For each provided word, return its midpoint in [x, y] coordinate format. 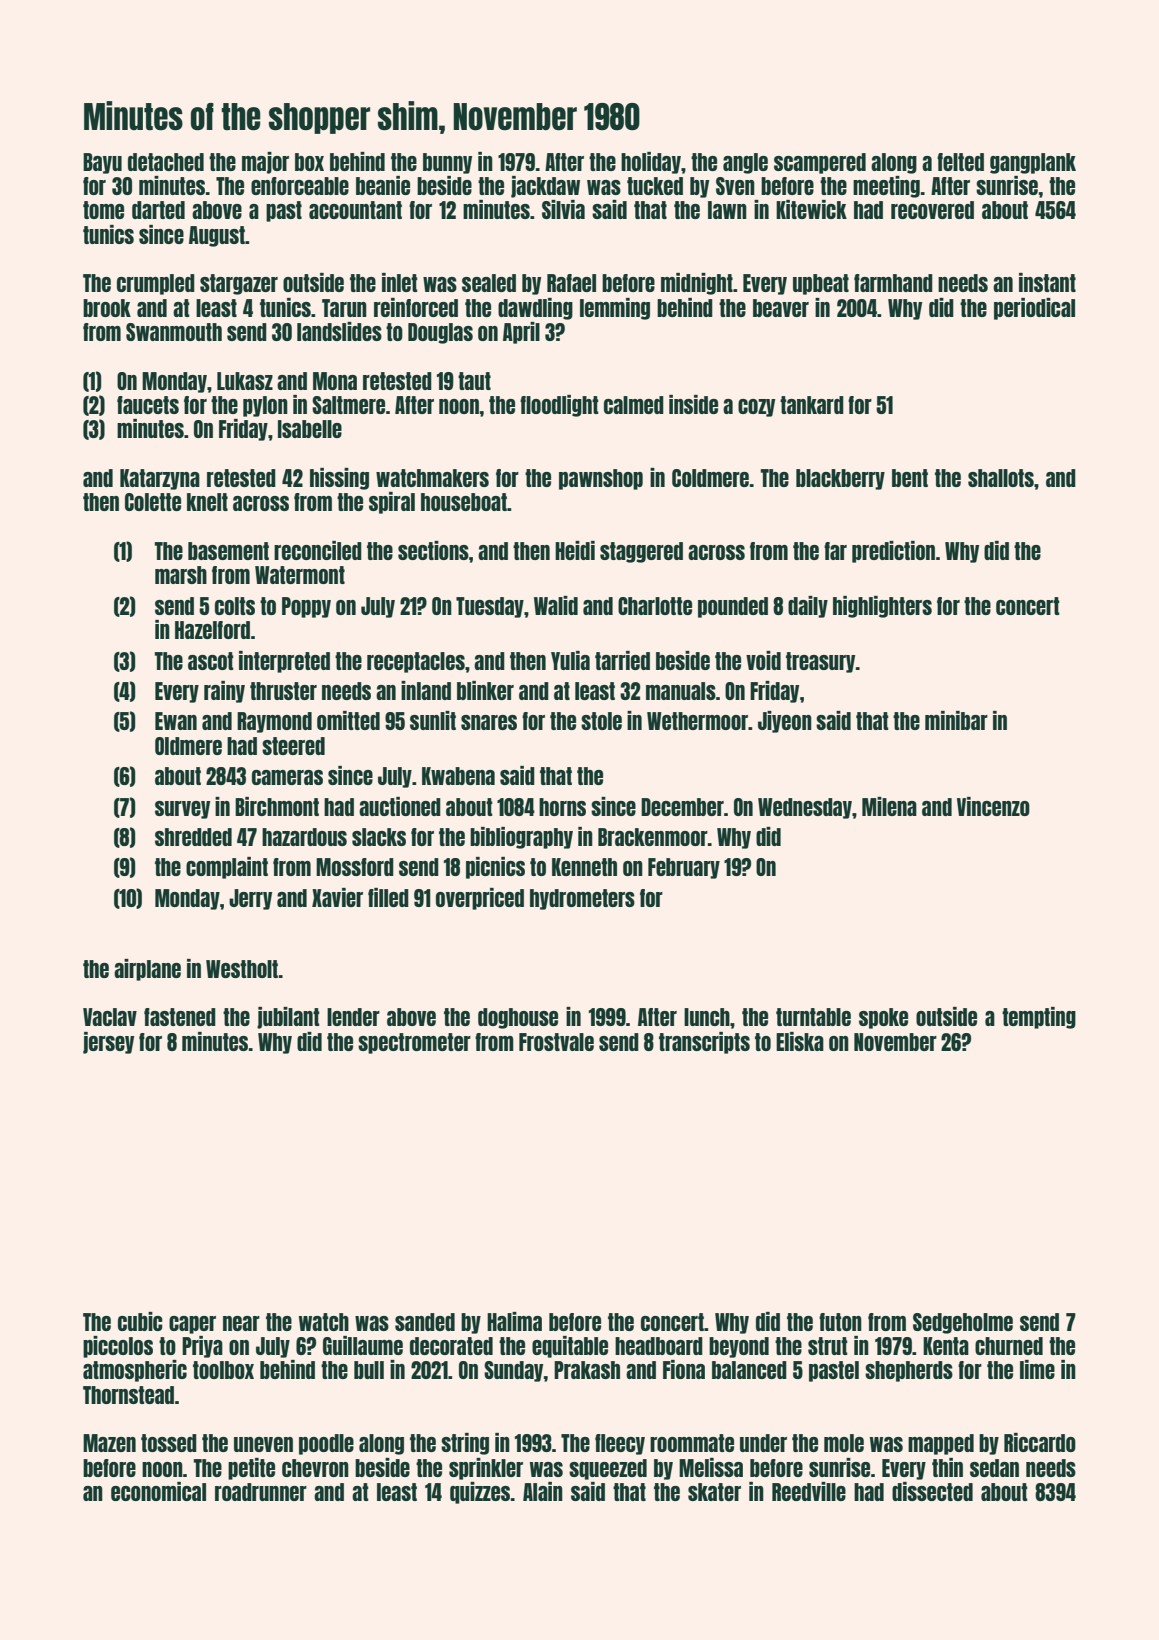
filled [388, 897]
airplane [147, 970]
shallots [1001, 478]
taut [474, 381]
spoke [883, 1018]
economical [158, 1491]
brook [107, 308]
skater [714, 1492]
